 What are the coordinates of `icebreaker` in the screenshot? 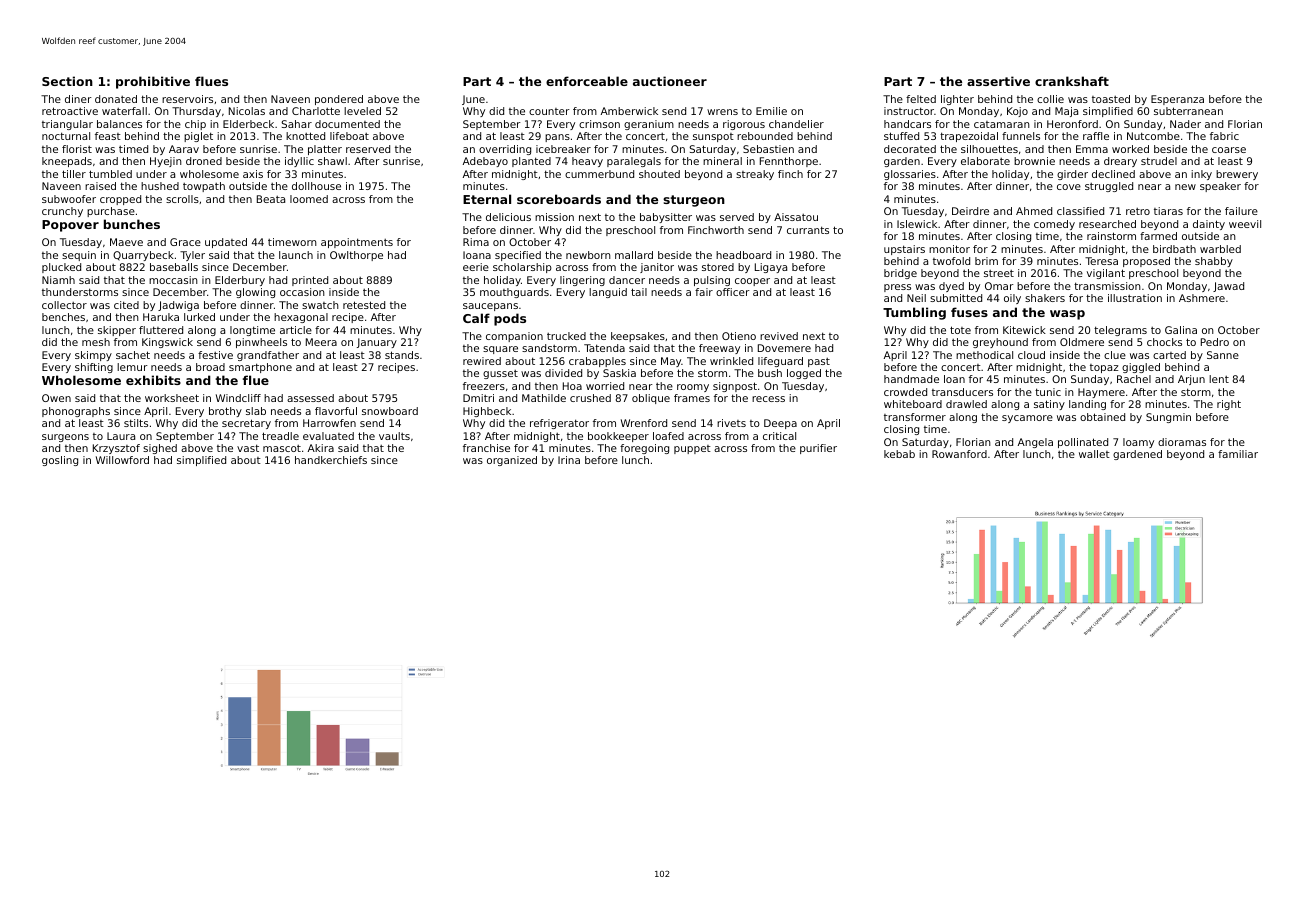 It's located at (563, 149).
